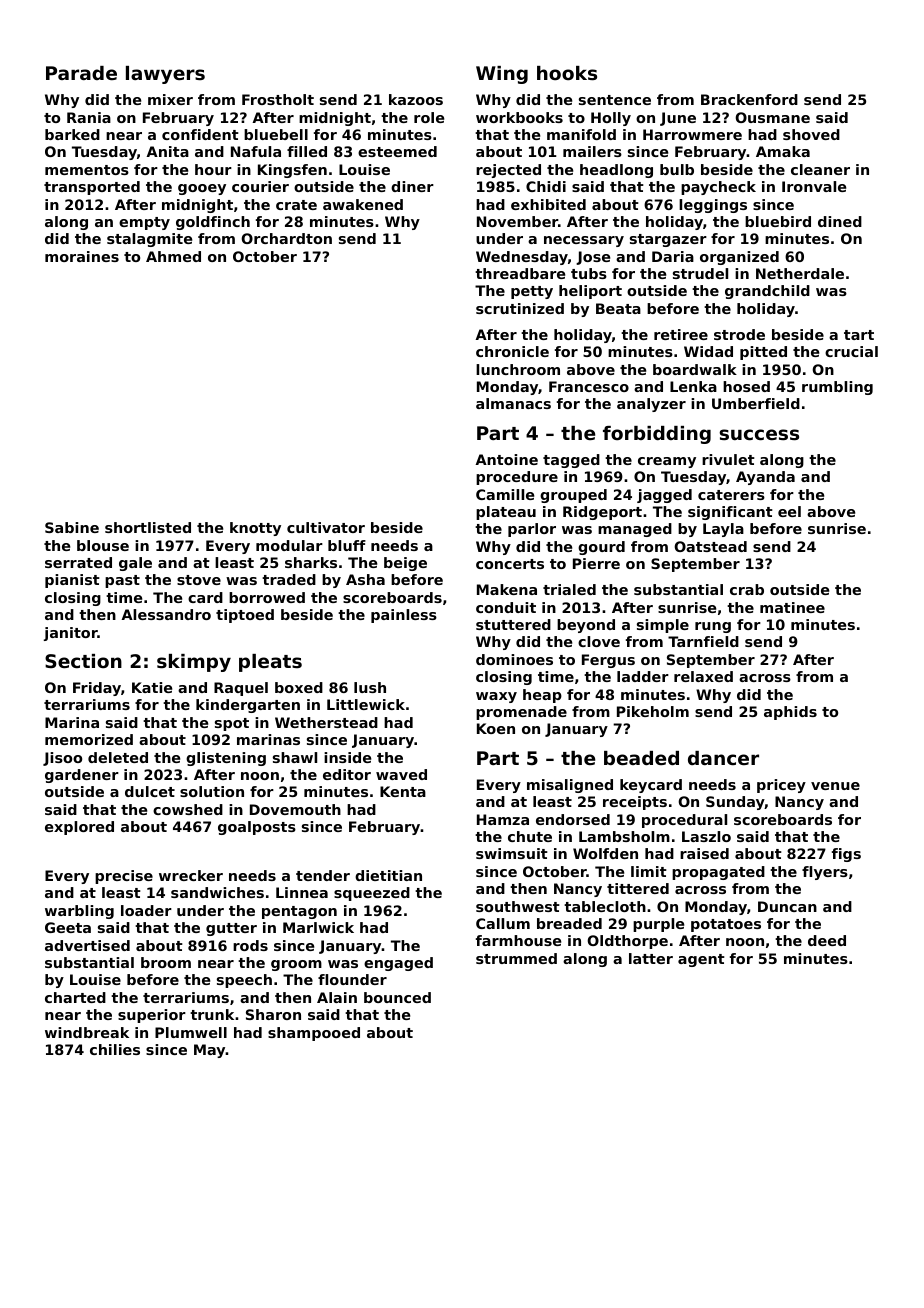  What do you see at coordinates (701, 960) in the page?
I see `agent` at bounding box center [701, 960].
